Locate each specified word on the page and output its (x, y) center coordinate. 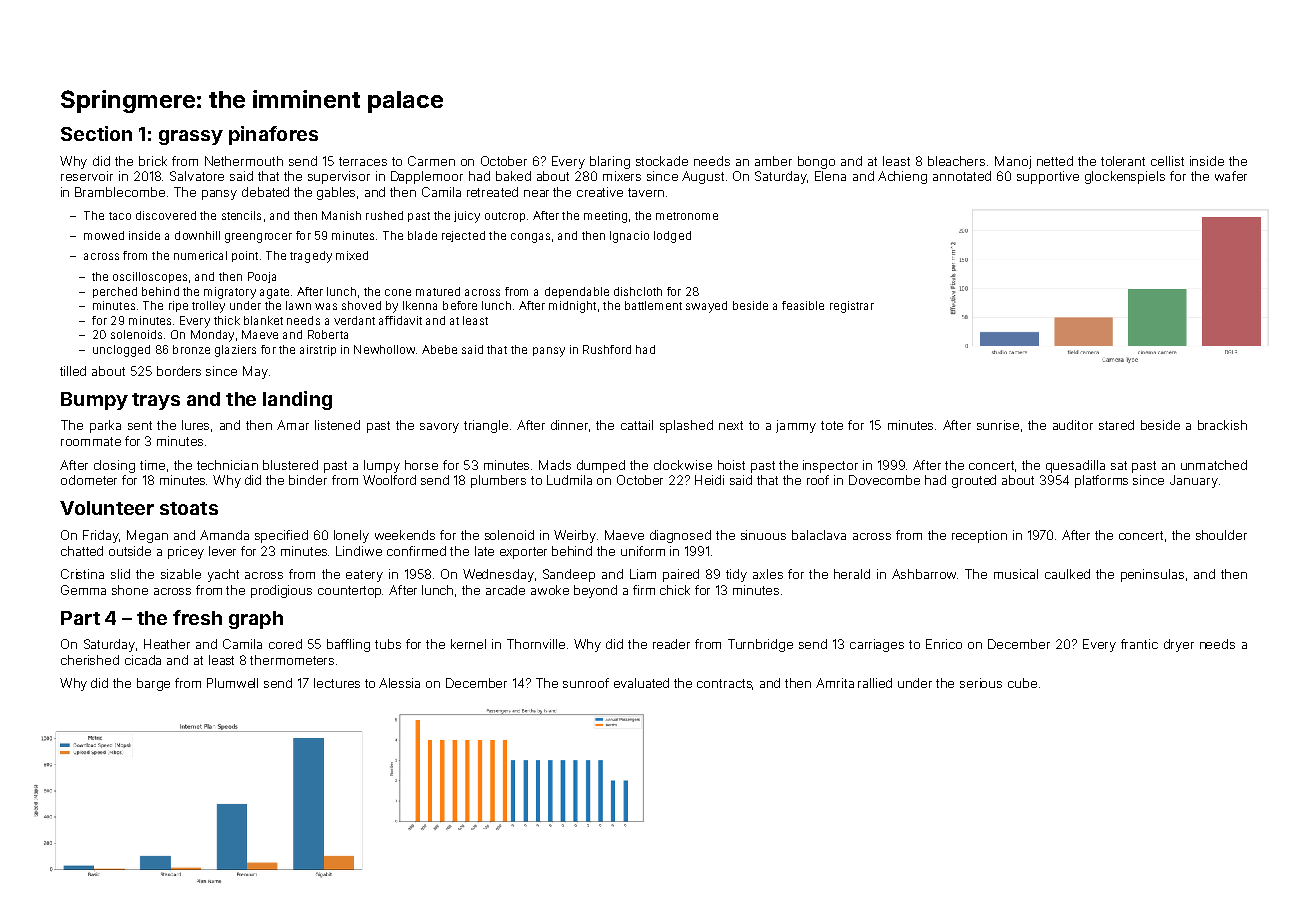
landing (297, 400)
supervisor (339, 177)
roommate (91, 441)
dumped (601, 466)
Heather (167, 644)
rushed (384, 215)
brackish (1222, 425)
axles (768, 574)
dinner (569, 425)
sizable (181, 574)
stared (1116, 425)
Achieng (902, 177)
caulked (1067, 574)
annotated (962, 176)
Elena (830, 176)
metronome (687, 216)
